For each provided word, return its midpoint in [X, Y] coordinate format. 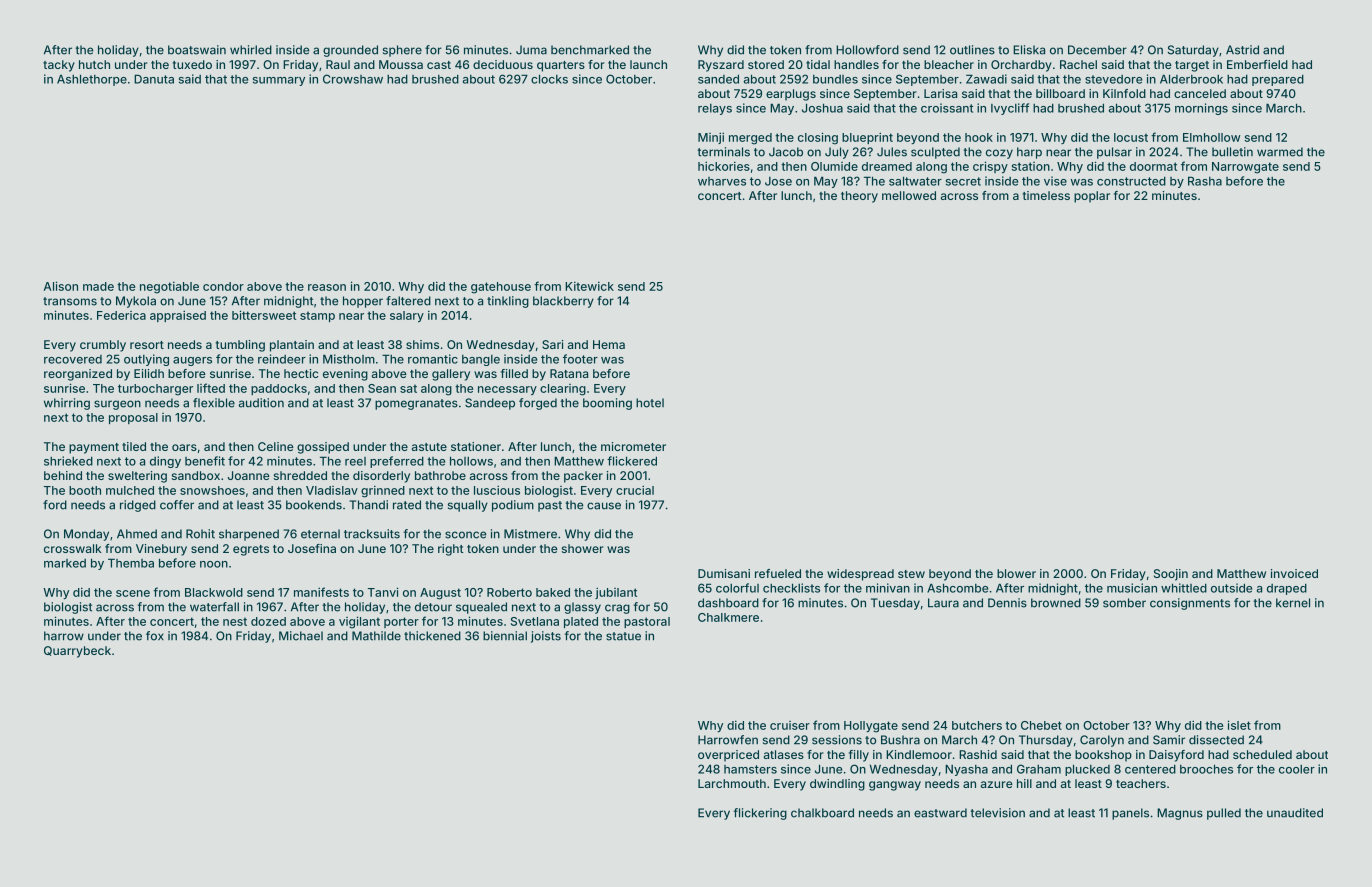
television [997, 813]
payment [94, 448]
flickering [760, 814]
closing [818, 138]
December [1097, 50]
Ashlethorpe [92, 80]
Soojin [1171, 575]
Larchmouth [732, 783]
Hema [609, 344]
